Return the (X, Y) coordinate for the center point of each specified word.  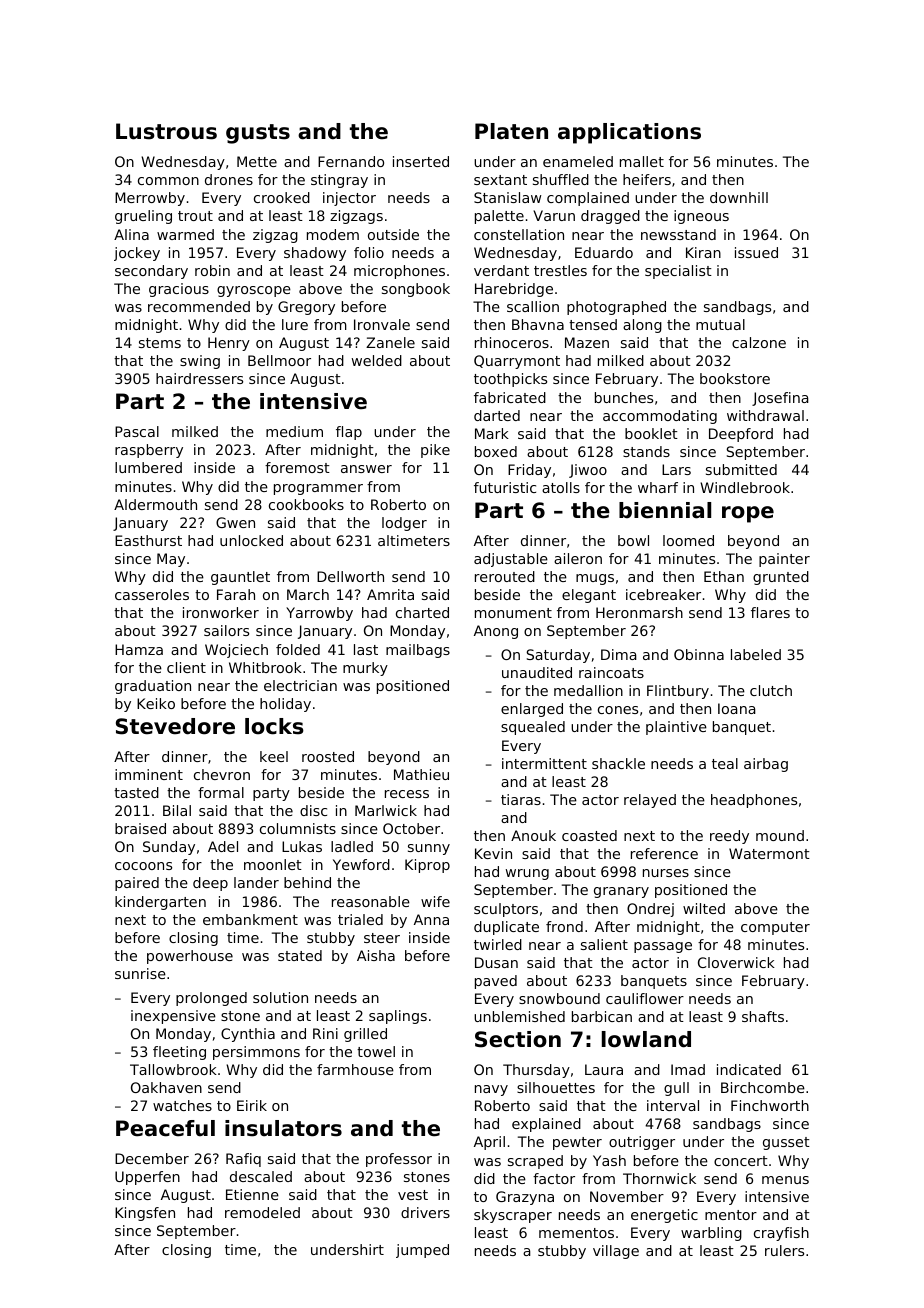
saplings (398, 1017)
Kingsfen (145, 1214)
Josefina (780, 399)
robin (212, 270)
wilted (704, 908)
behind (307, 882)
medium (294, 431)
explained (546, 1125)
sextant (500, 180)
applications (629, 133)
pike (435, 451)
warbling (711, 1234)
